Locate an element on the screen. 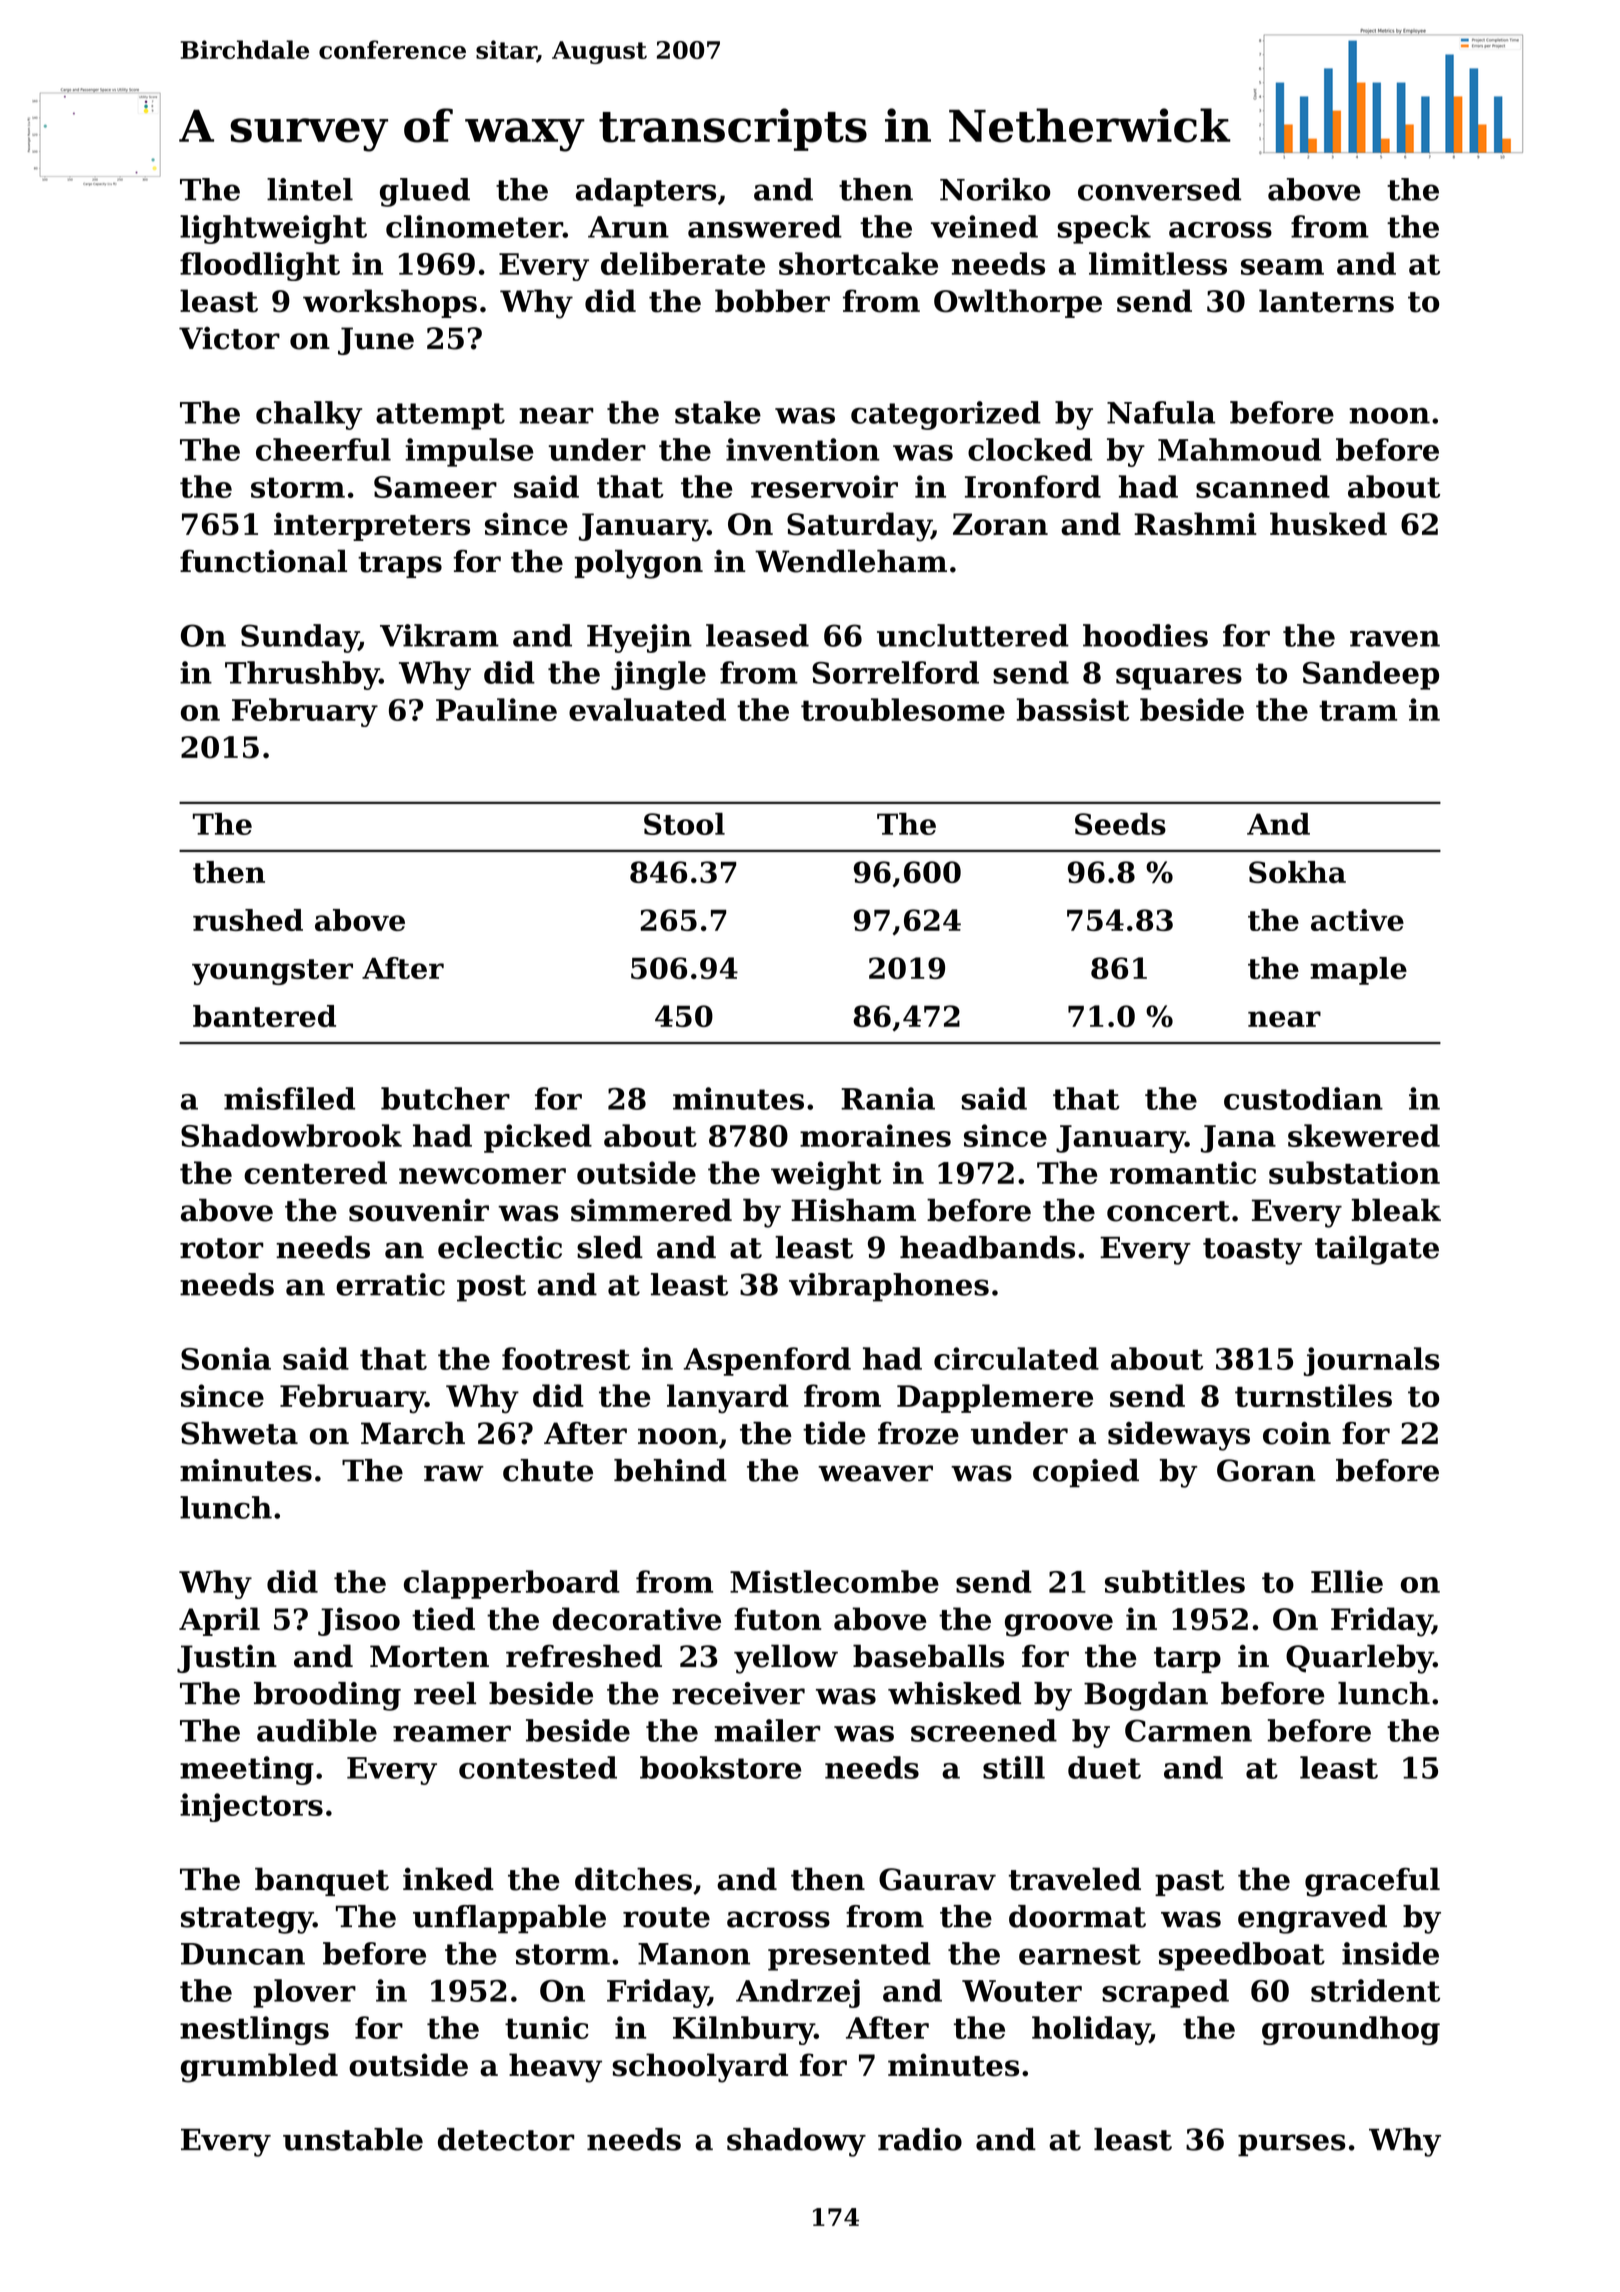 This screenshot has height=2292, width=1620. bobber is located at coordinates (772, 301).
